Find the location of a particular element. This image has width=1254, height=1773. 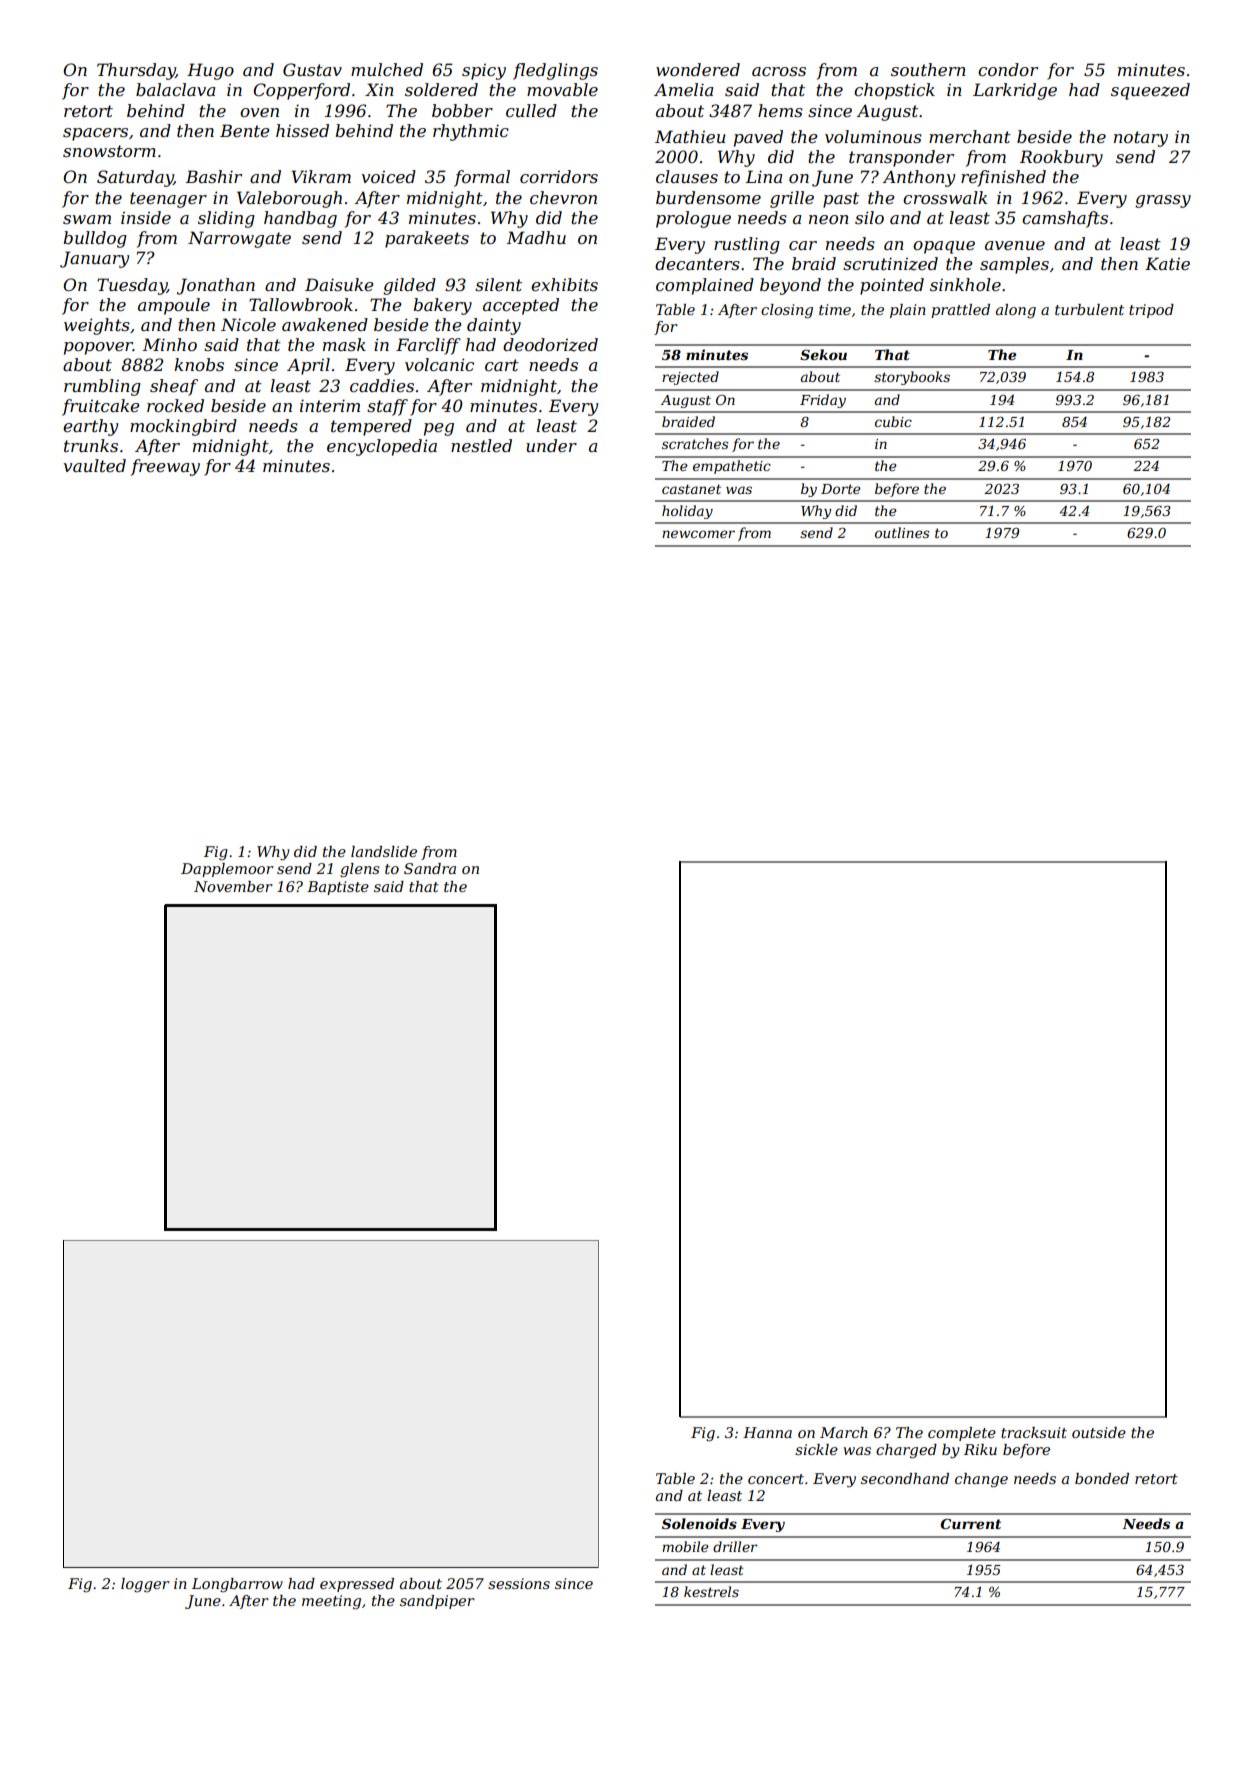

Sandra is located at coordinates (430, 868).
